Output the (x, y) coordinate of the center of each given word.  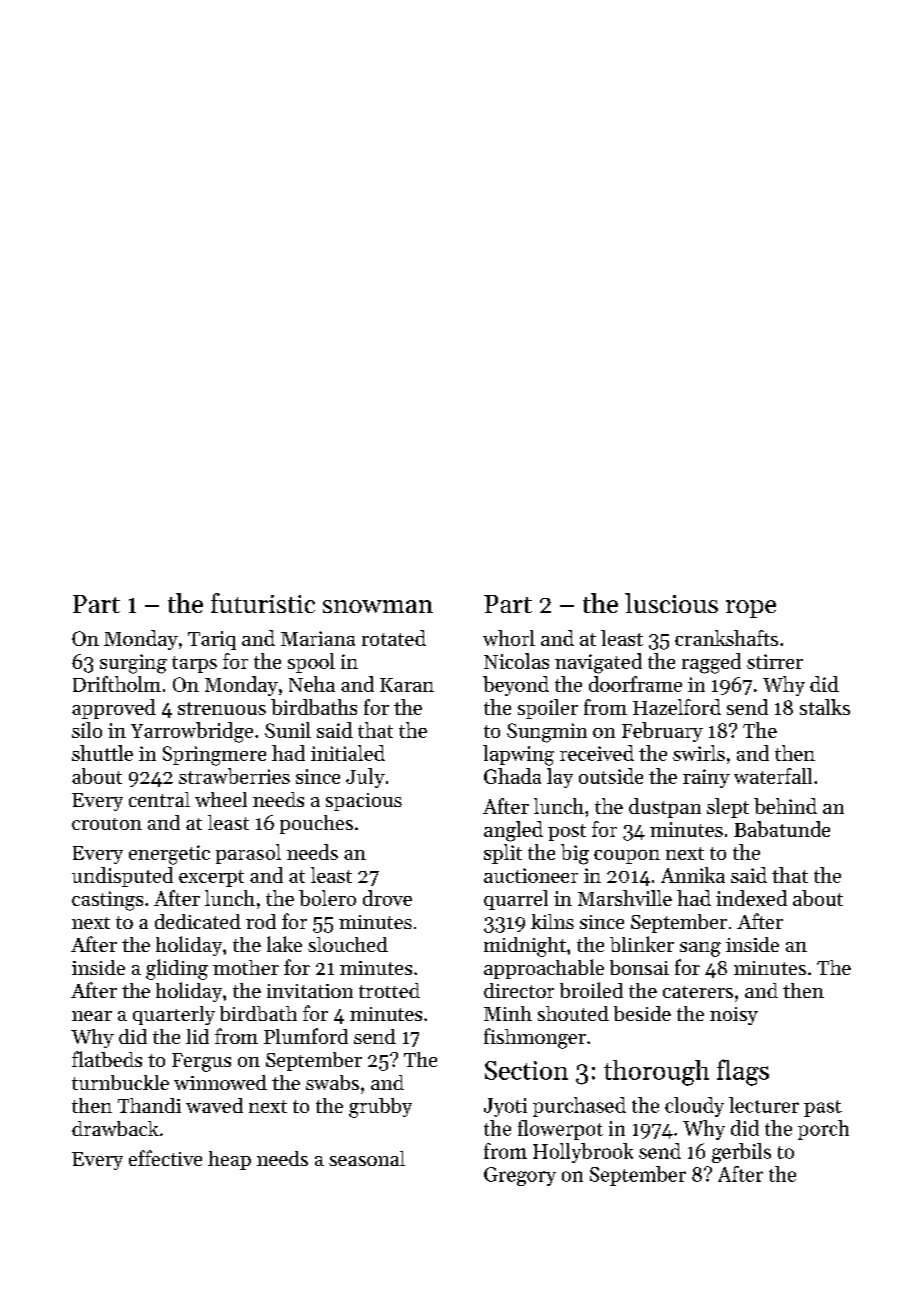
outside (611, 776)
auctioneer (531, 875)
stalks (825, 707)
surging (133, 664)
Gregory (520, 1176)
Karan (407, 685)
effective (165, 1158)
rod (261, 921)
